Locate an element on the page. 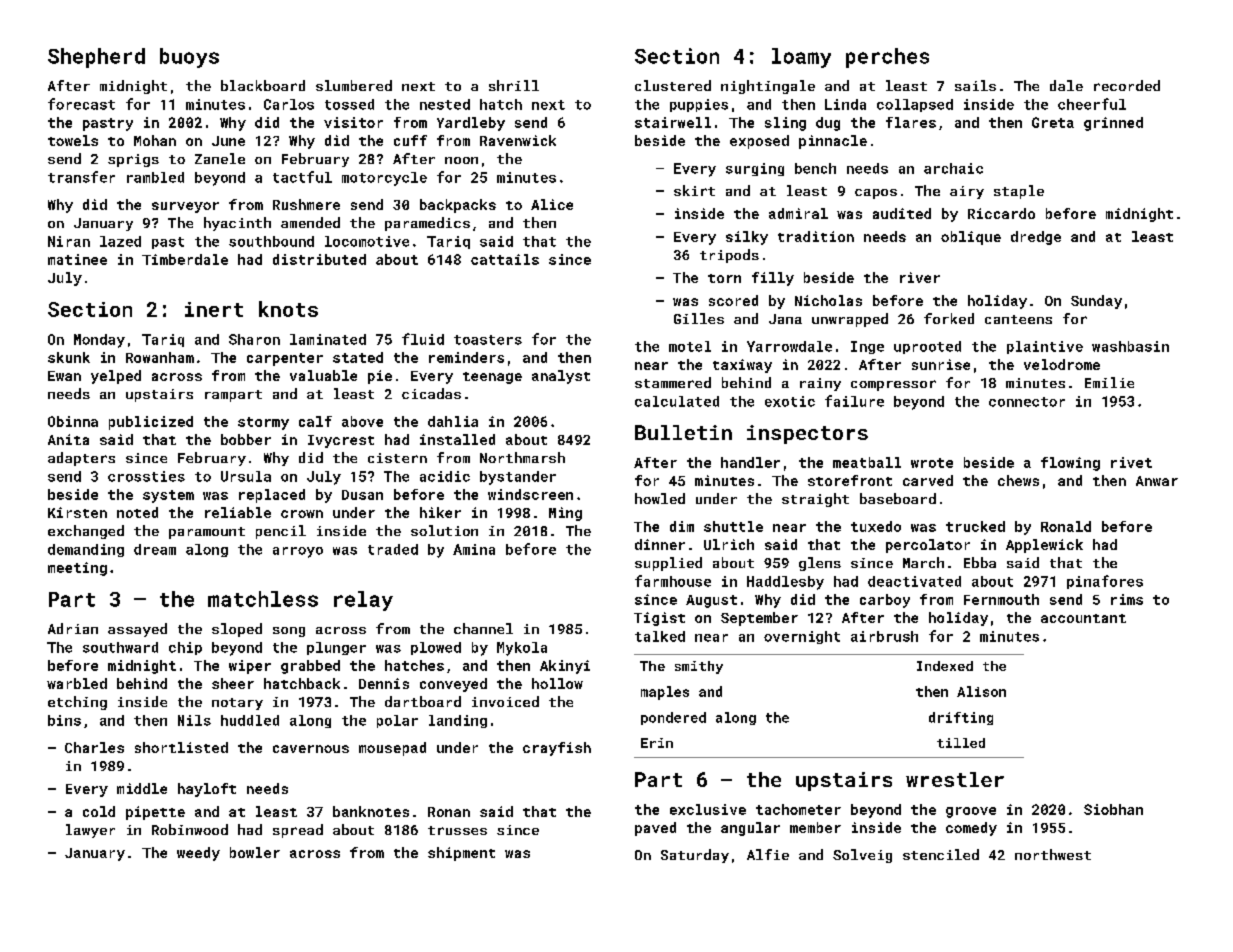 The image size is (1233, 952). audited is located at coordinates (902, 213).
